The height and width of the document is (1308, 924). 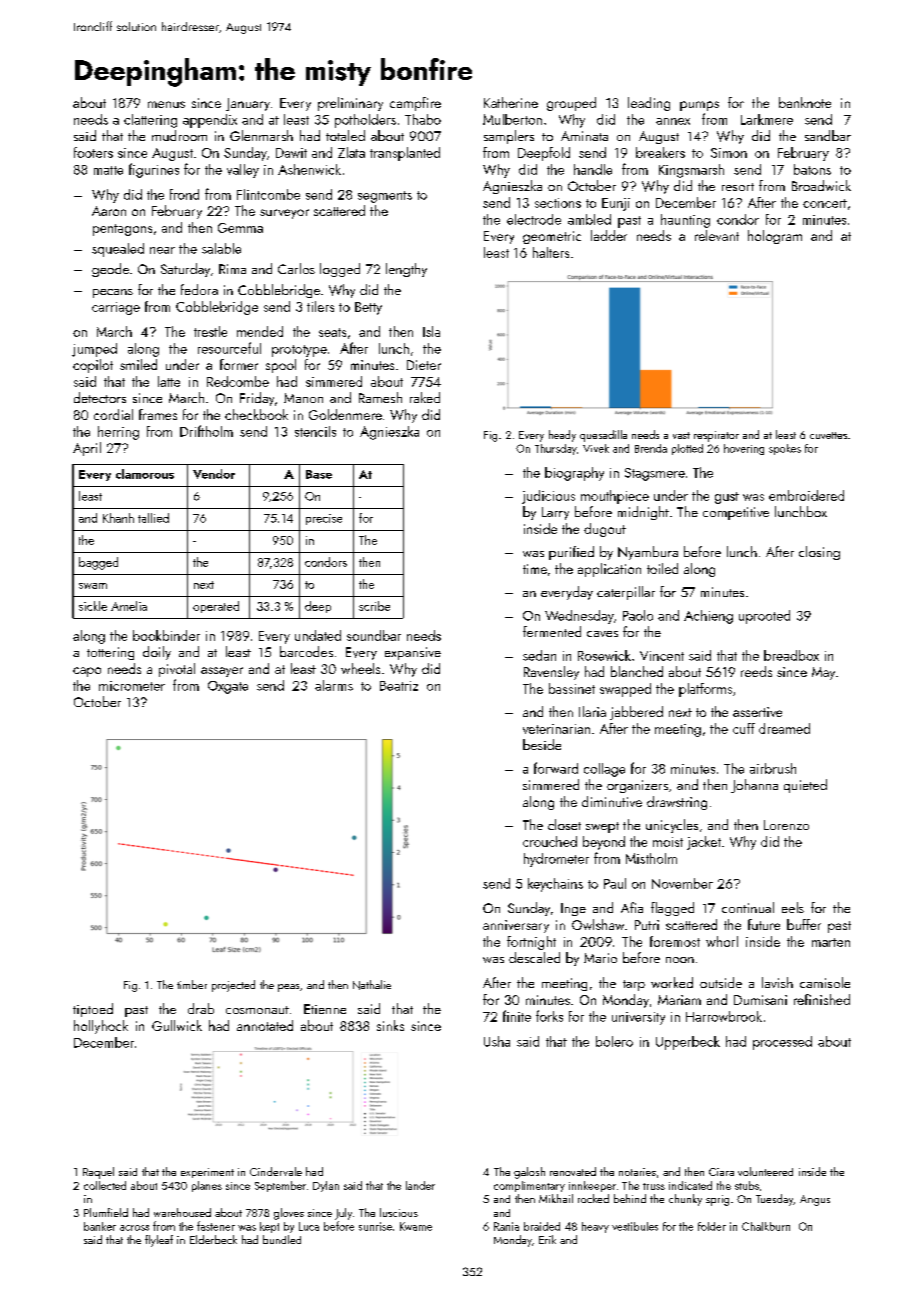 What do you see at coordinates (649, 104) in the document?
I see `leading` at bounding box center [649, 104].
